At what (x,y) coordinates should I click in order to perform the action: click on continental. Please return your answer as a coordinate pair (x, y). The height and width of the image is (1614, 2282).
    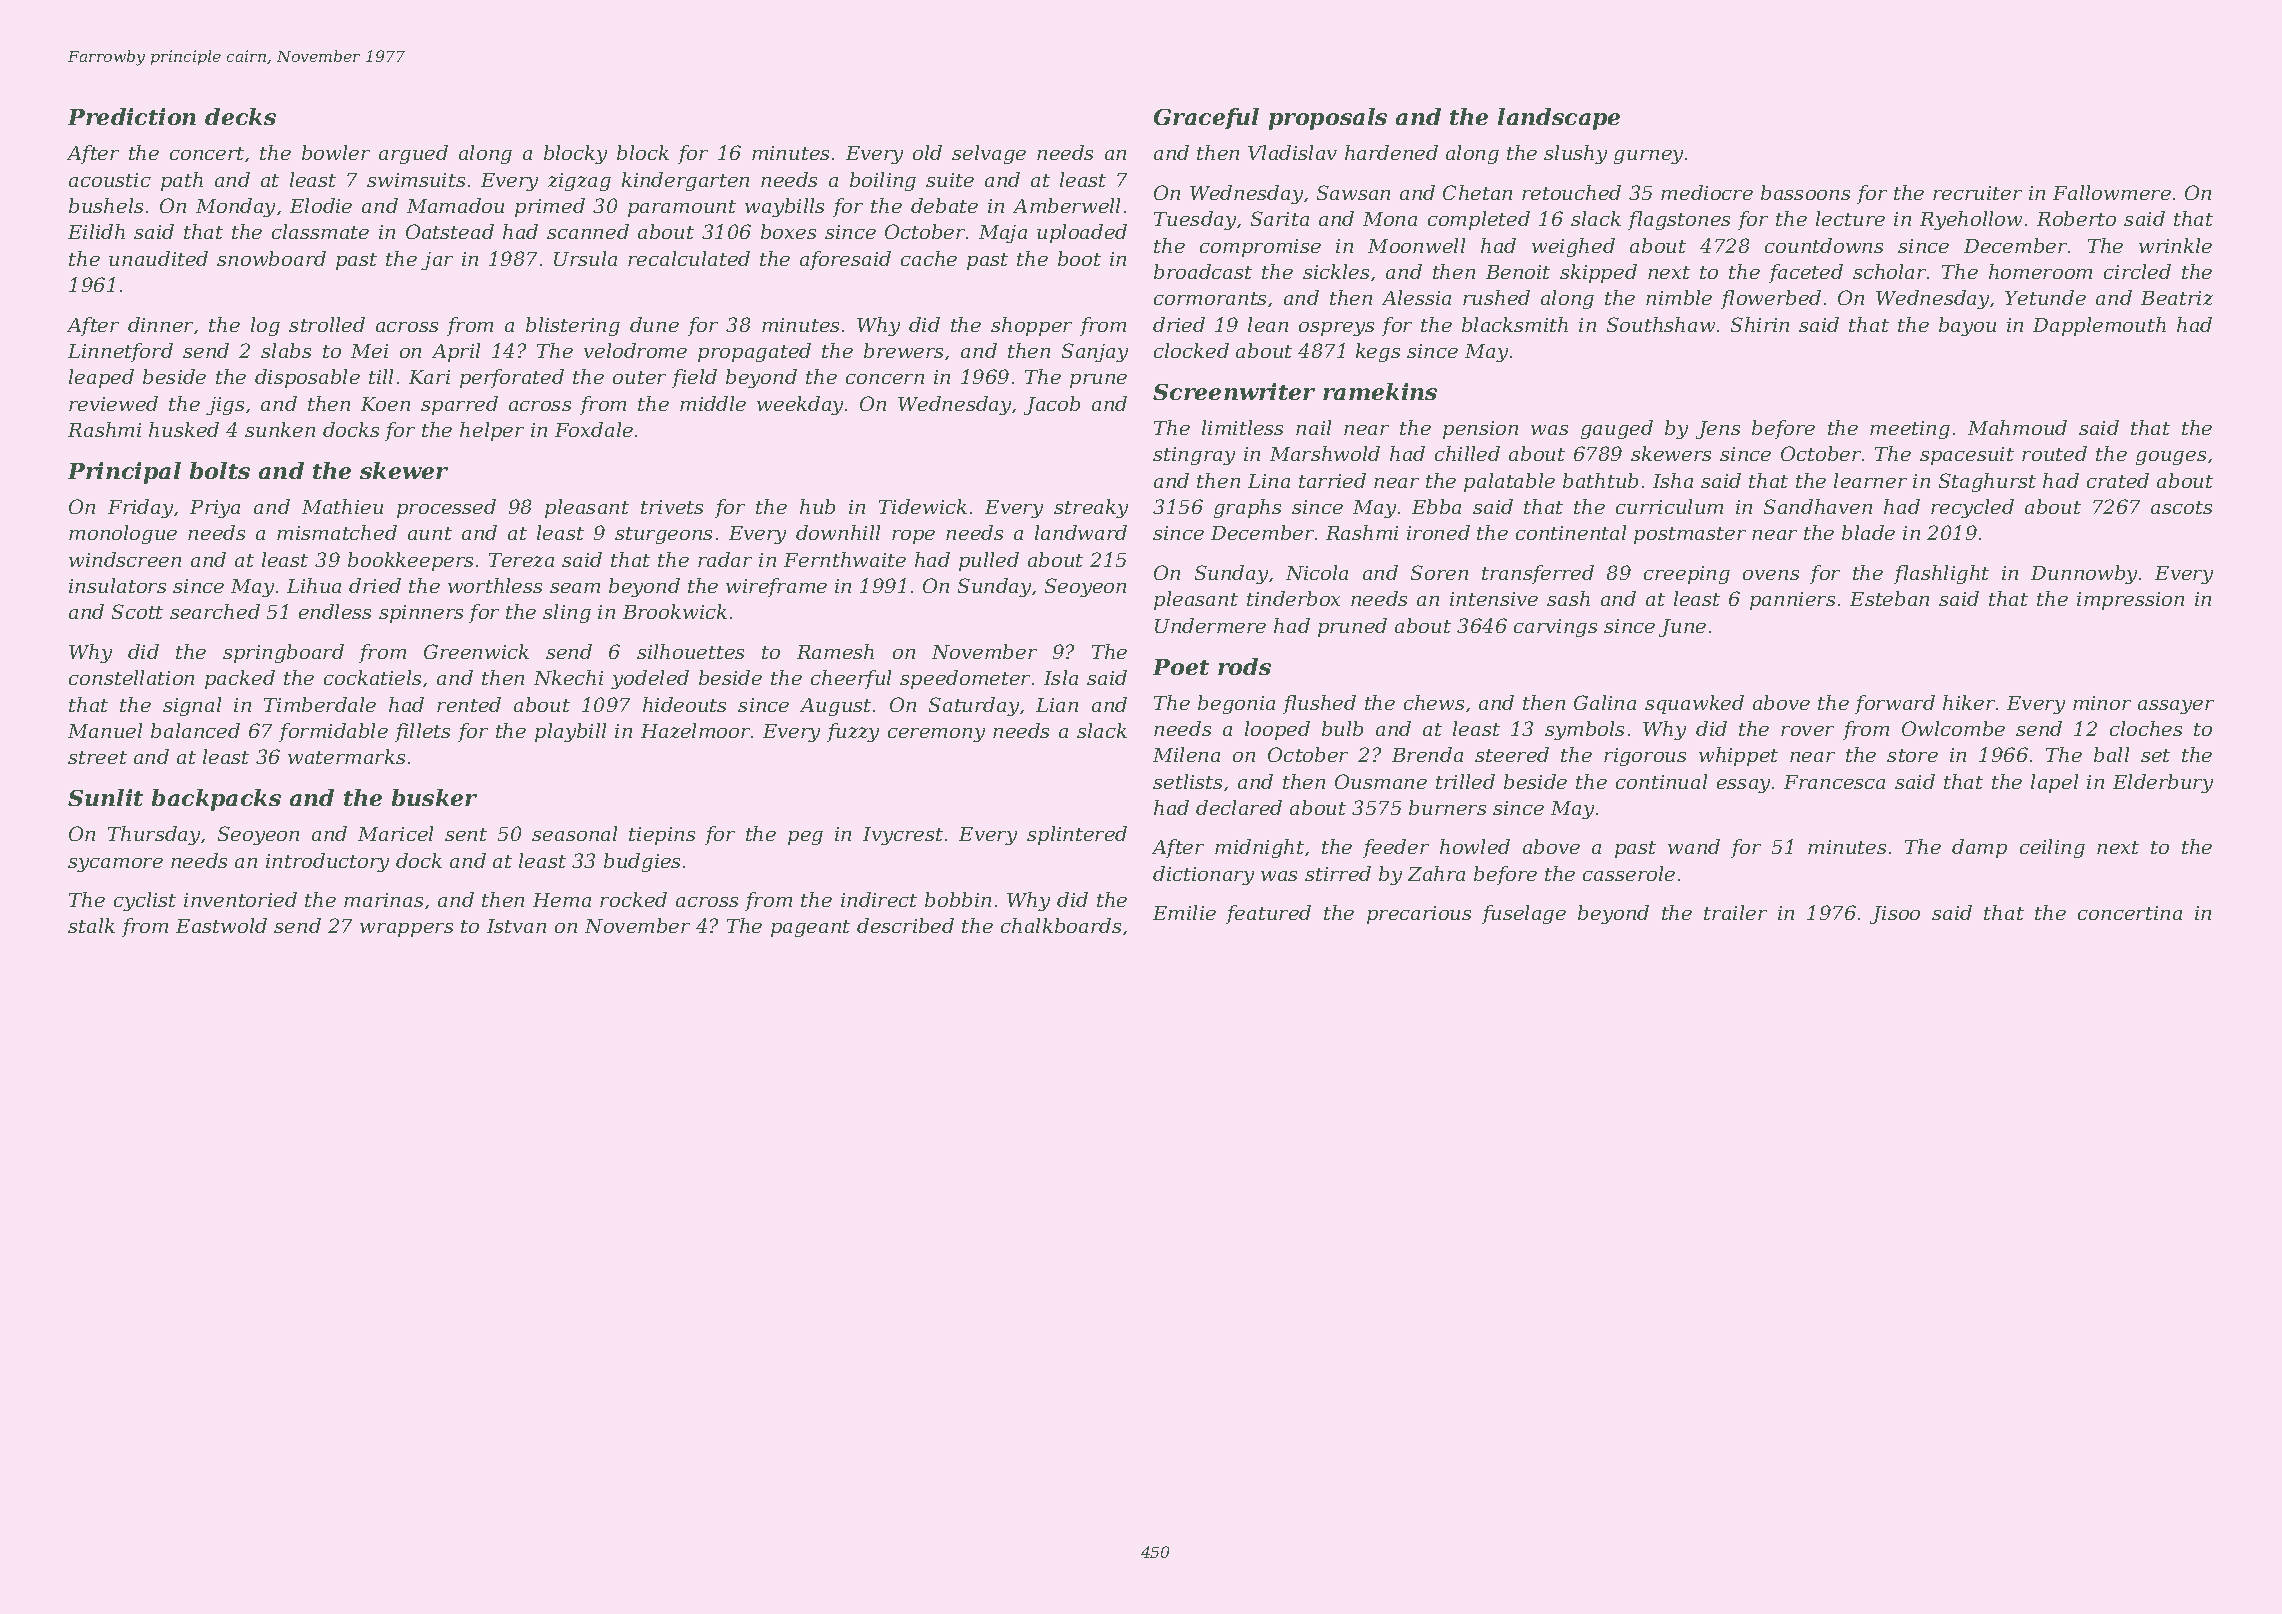
    Looking at the image, I should click on (1571, 532).
